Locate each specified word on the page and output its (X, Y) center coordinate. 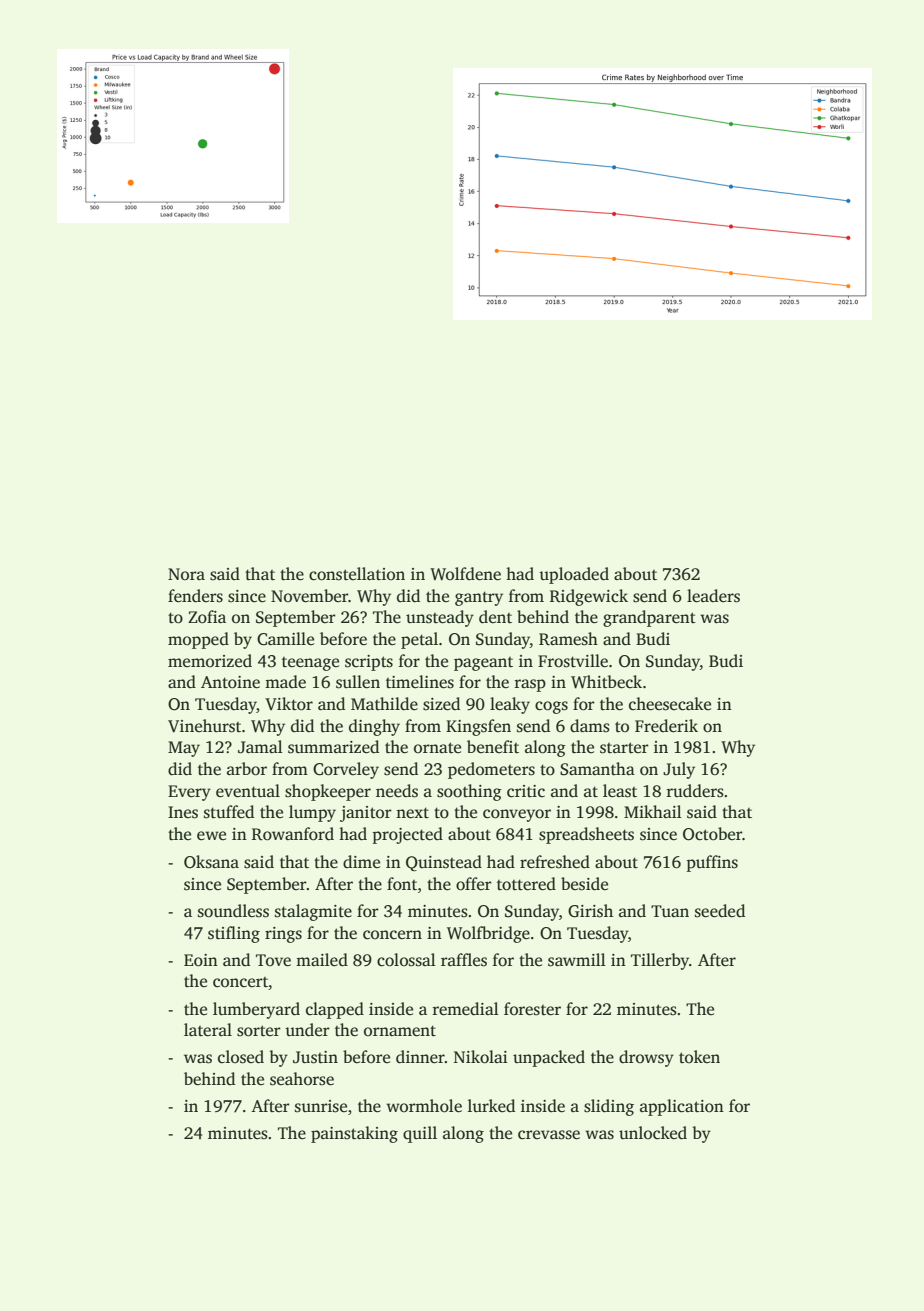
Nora (186, 574)
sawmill (577, 960)
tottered (526, 884)
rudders (695, 791)
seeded (720, 911)
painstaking (354, 1134)
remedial (466, 1009)
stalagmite (313, 912)
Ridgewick (589, 597)
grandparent (649, 618)
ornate (437, 747)
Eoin (201, 960)
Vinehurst (204, 726)
